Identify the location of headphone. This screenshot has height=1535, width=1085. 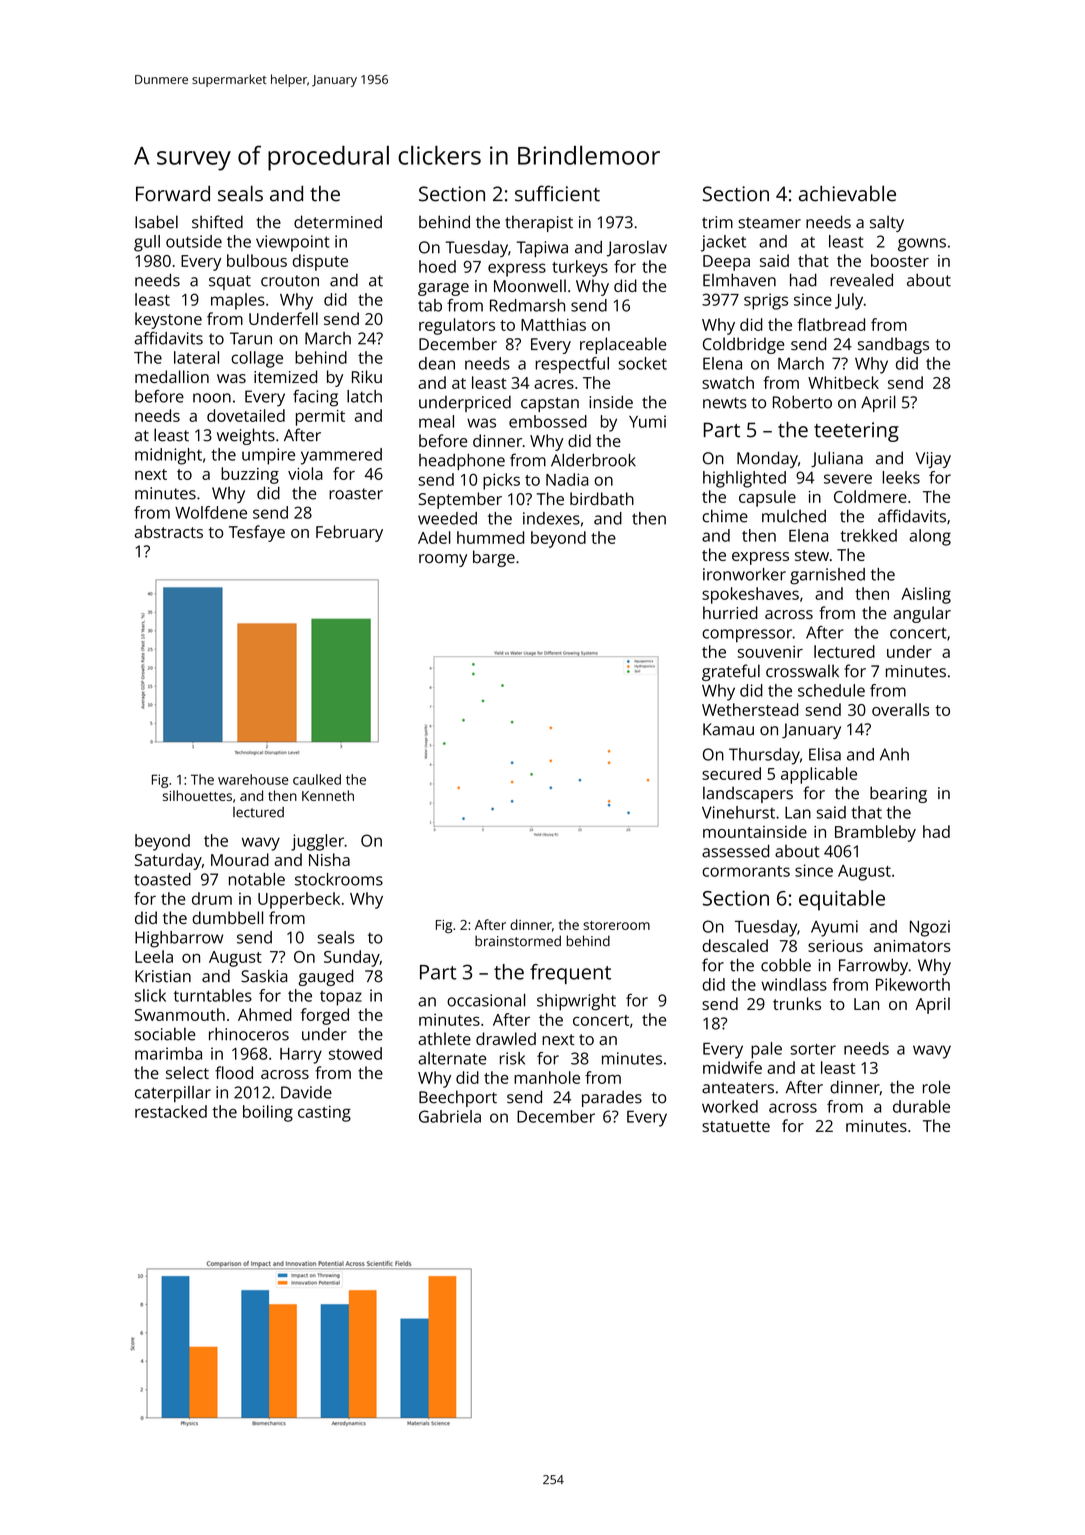
(462, 462).
